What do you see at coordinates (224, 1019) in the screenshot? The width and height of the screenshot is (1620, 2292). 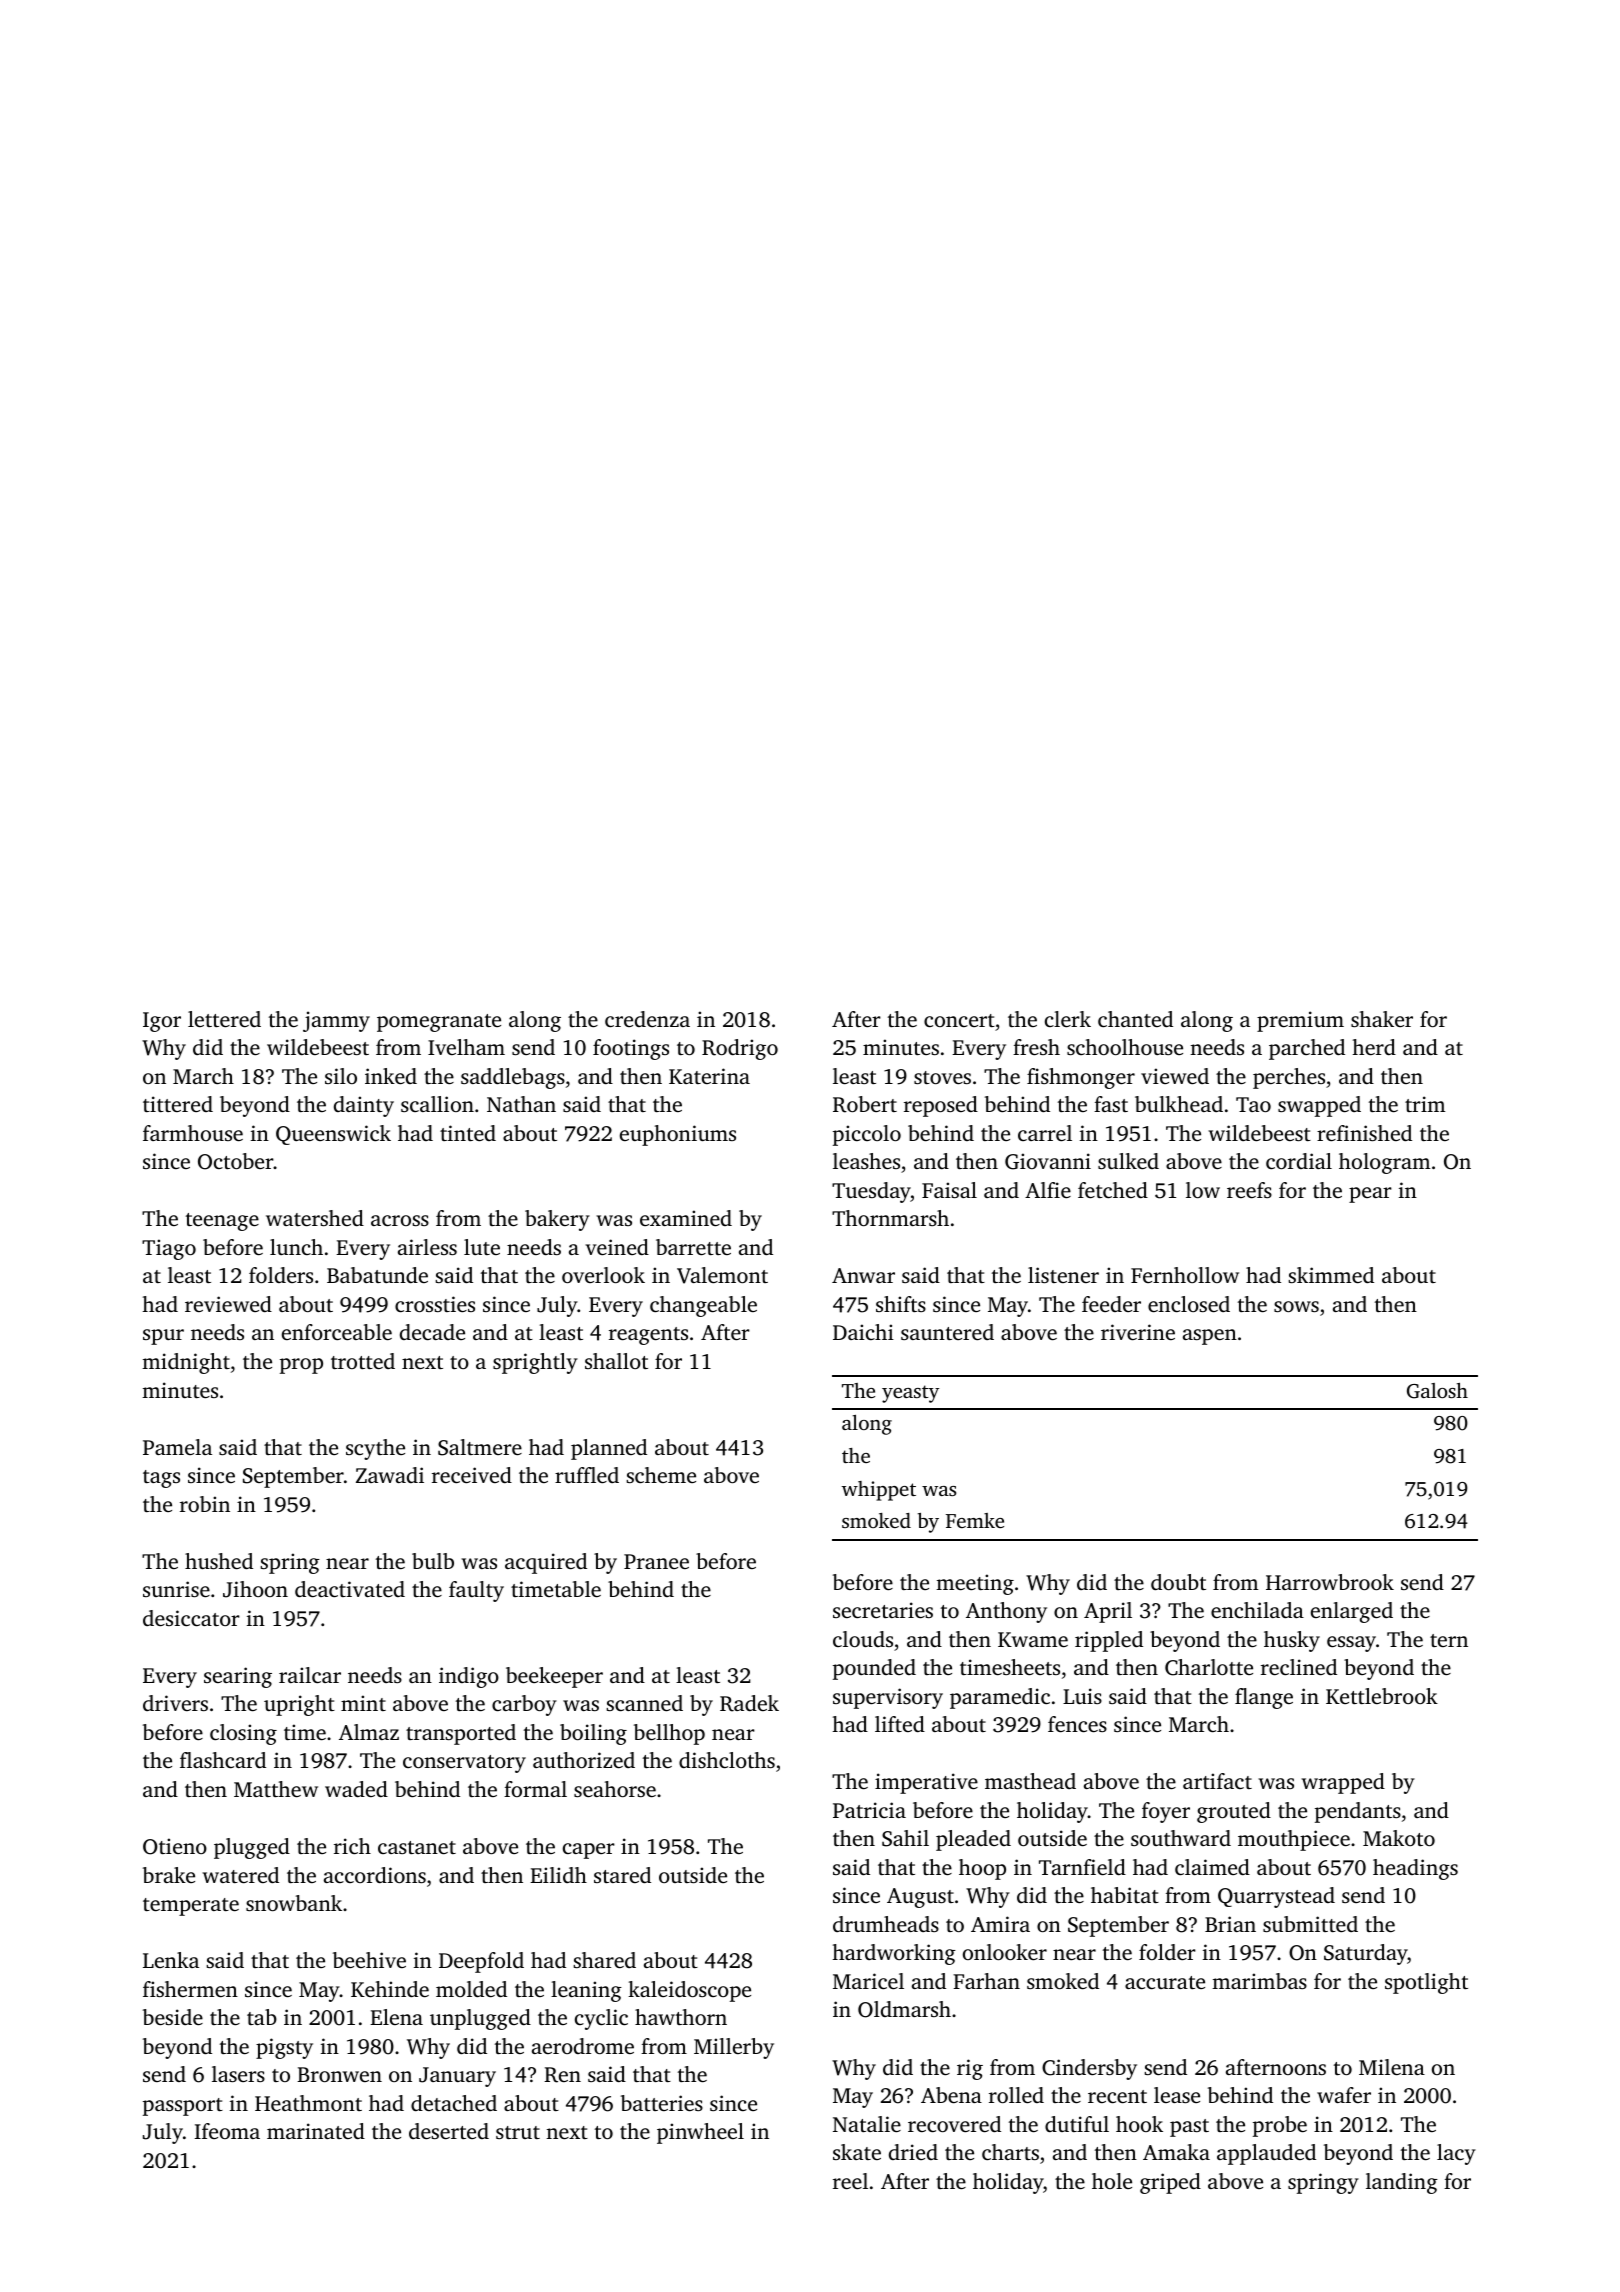 I see `lettered` at bounding box center [224, 1019].
